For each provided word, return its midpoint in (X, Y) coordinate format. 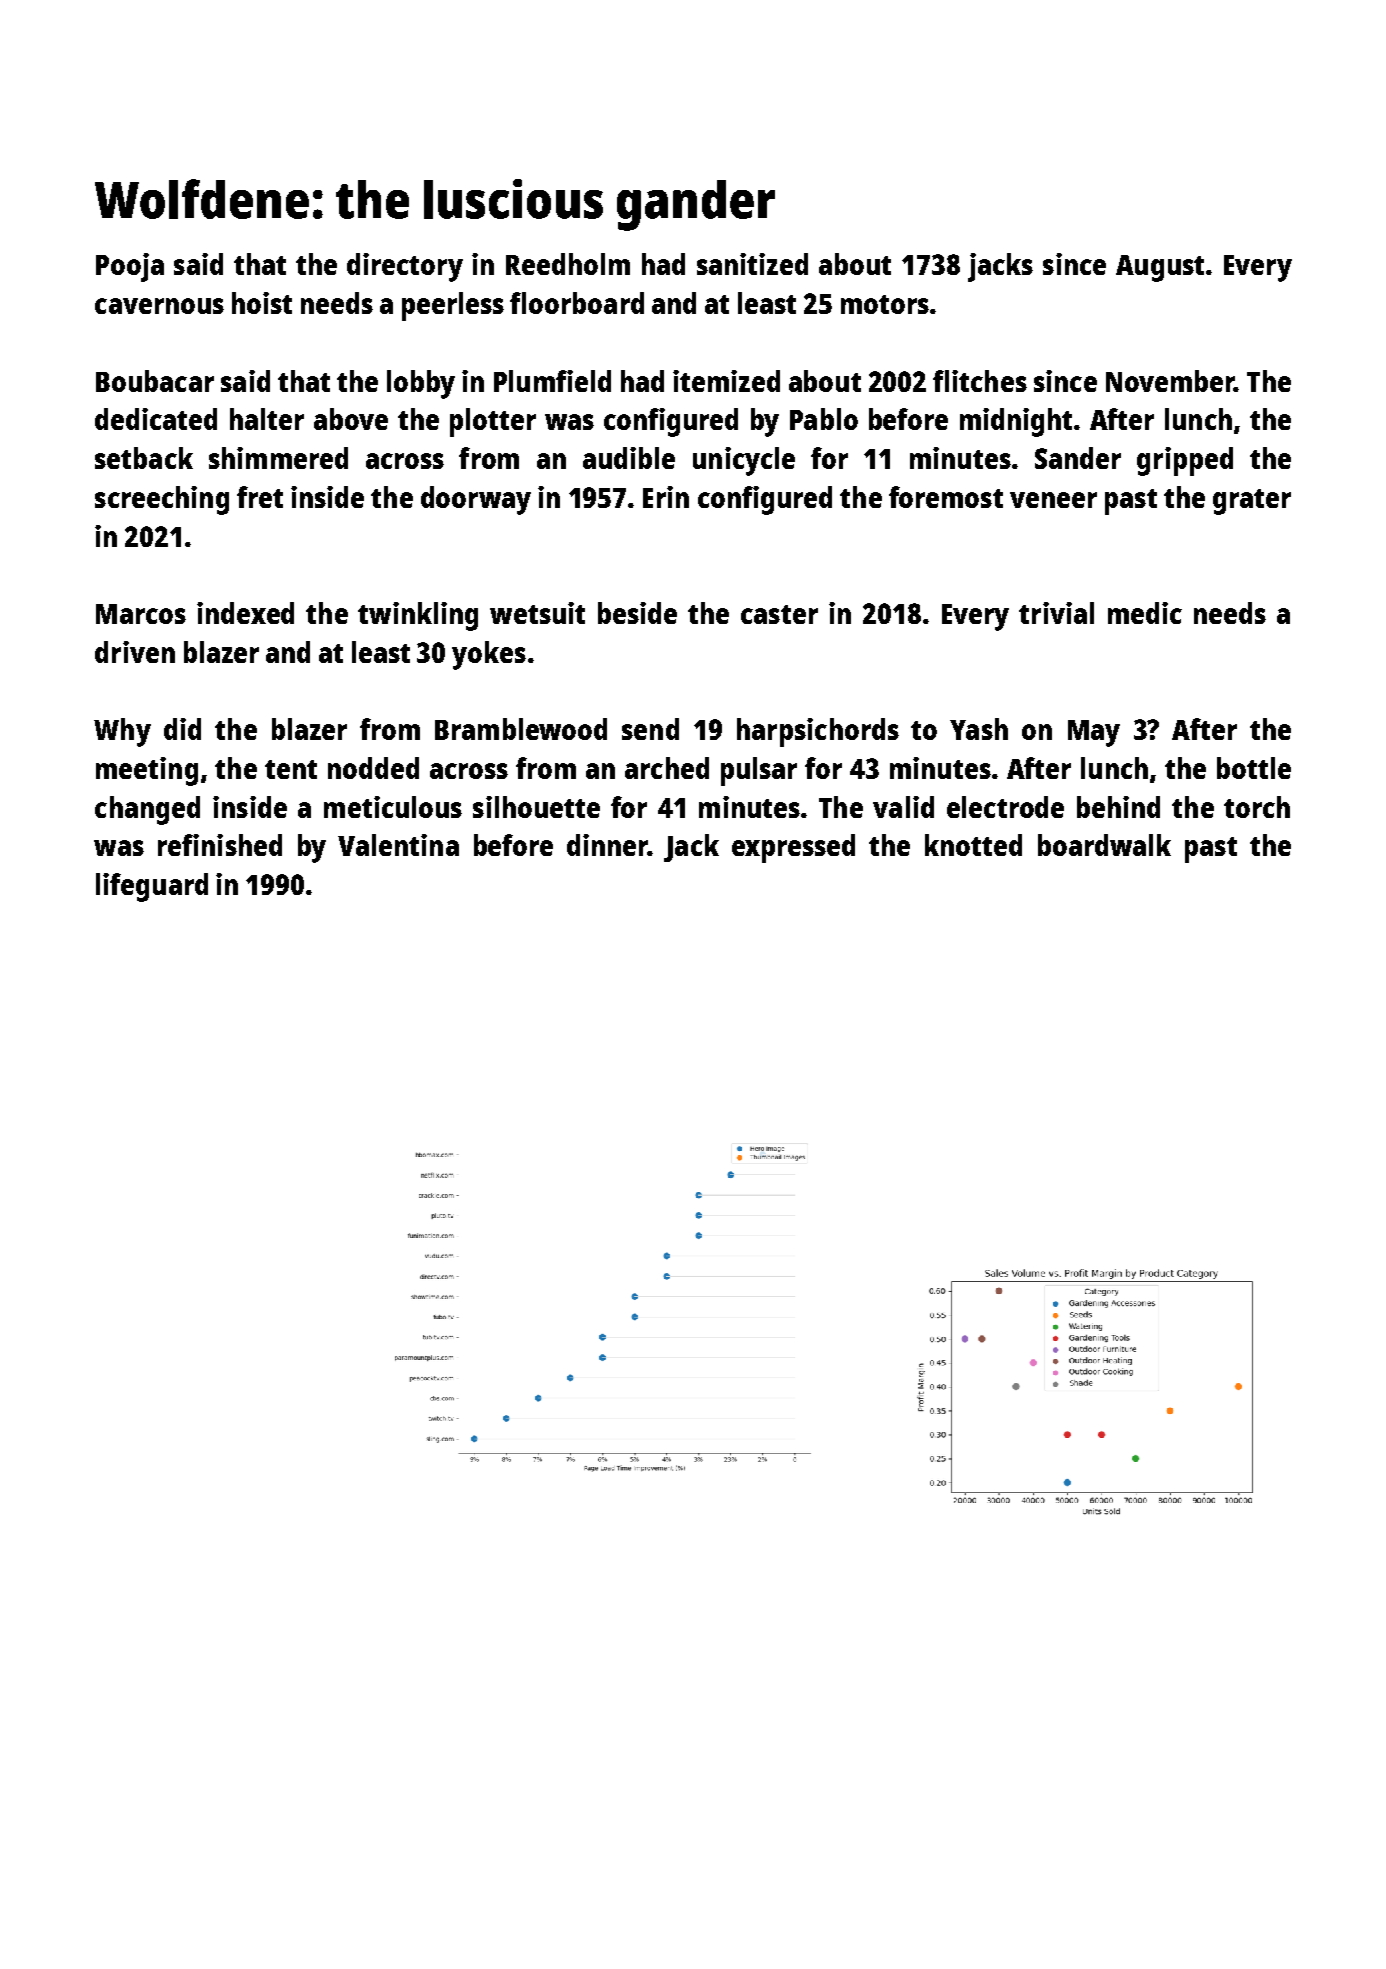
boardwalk (1104, 845)
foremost (946, 497)
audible (629, 458)
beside (637, 613)
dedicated (156, 419)
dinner (607, 845)
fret (260, 497)
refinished (220, 845)
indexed (245, 613)
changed (147, 810)
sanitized (752, 264)
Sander (1078, 458)
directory (405, 267)
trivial (1056, 613)
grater (1252, 502)
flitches (980, 381)
